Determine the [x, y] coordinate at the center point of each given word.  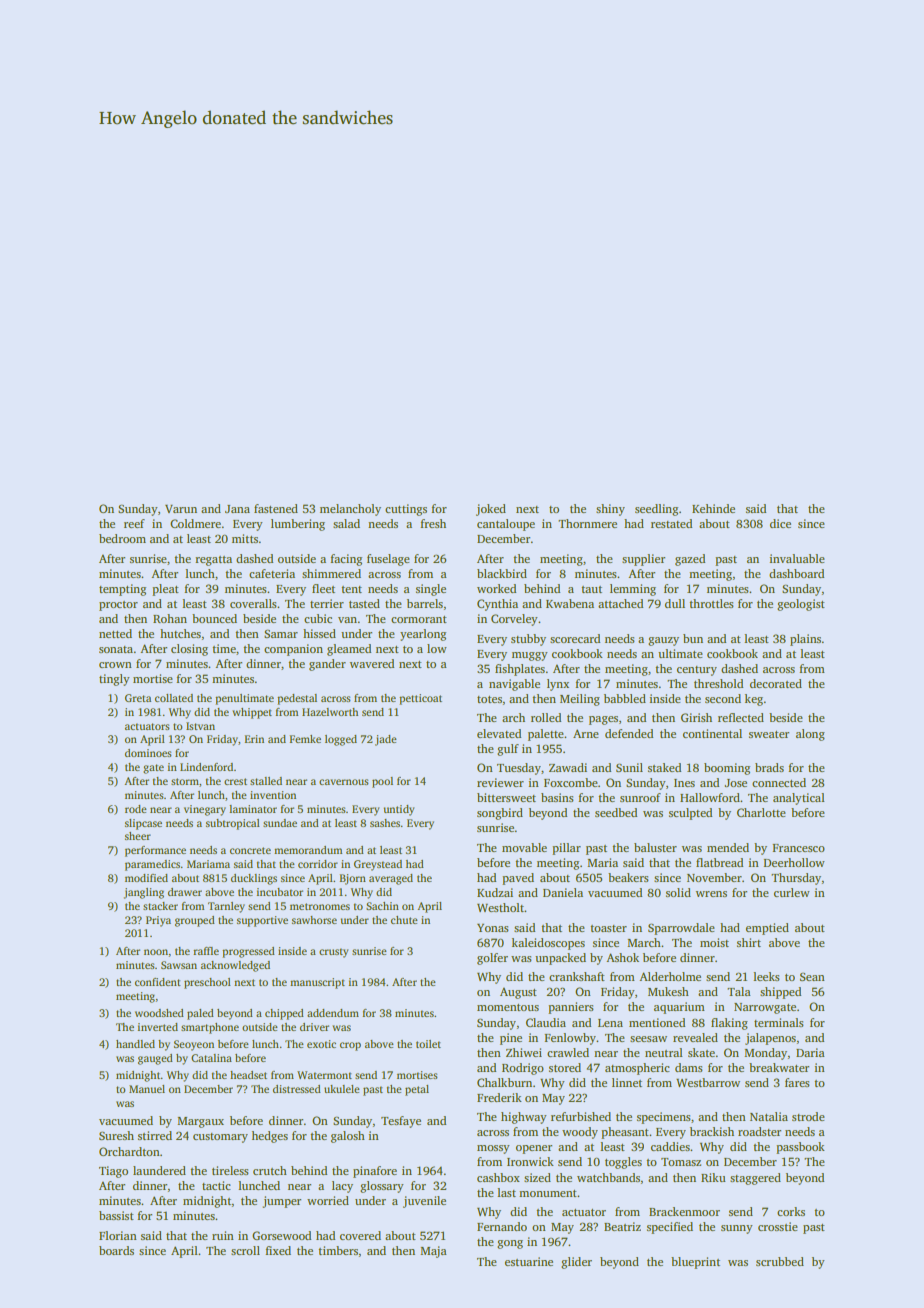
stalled [266, 781]
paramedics [152, 865]
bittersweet [506, 797]
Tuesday [519, 769]
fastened [276, 508]
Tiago [113, 1172]
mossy [493, 1149]
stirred [155, 1135]
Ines [684, 783]
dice [780, 523]
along [810, 735]
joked [491, 510]
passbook [800, 1148]
